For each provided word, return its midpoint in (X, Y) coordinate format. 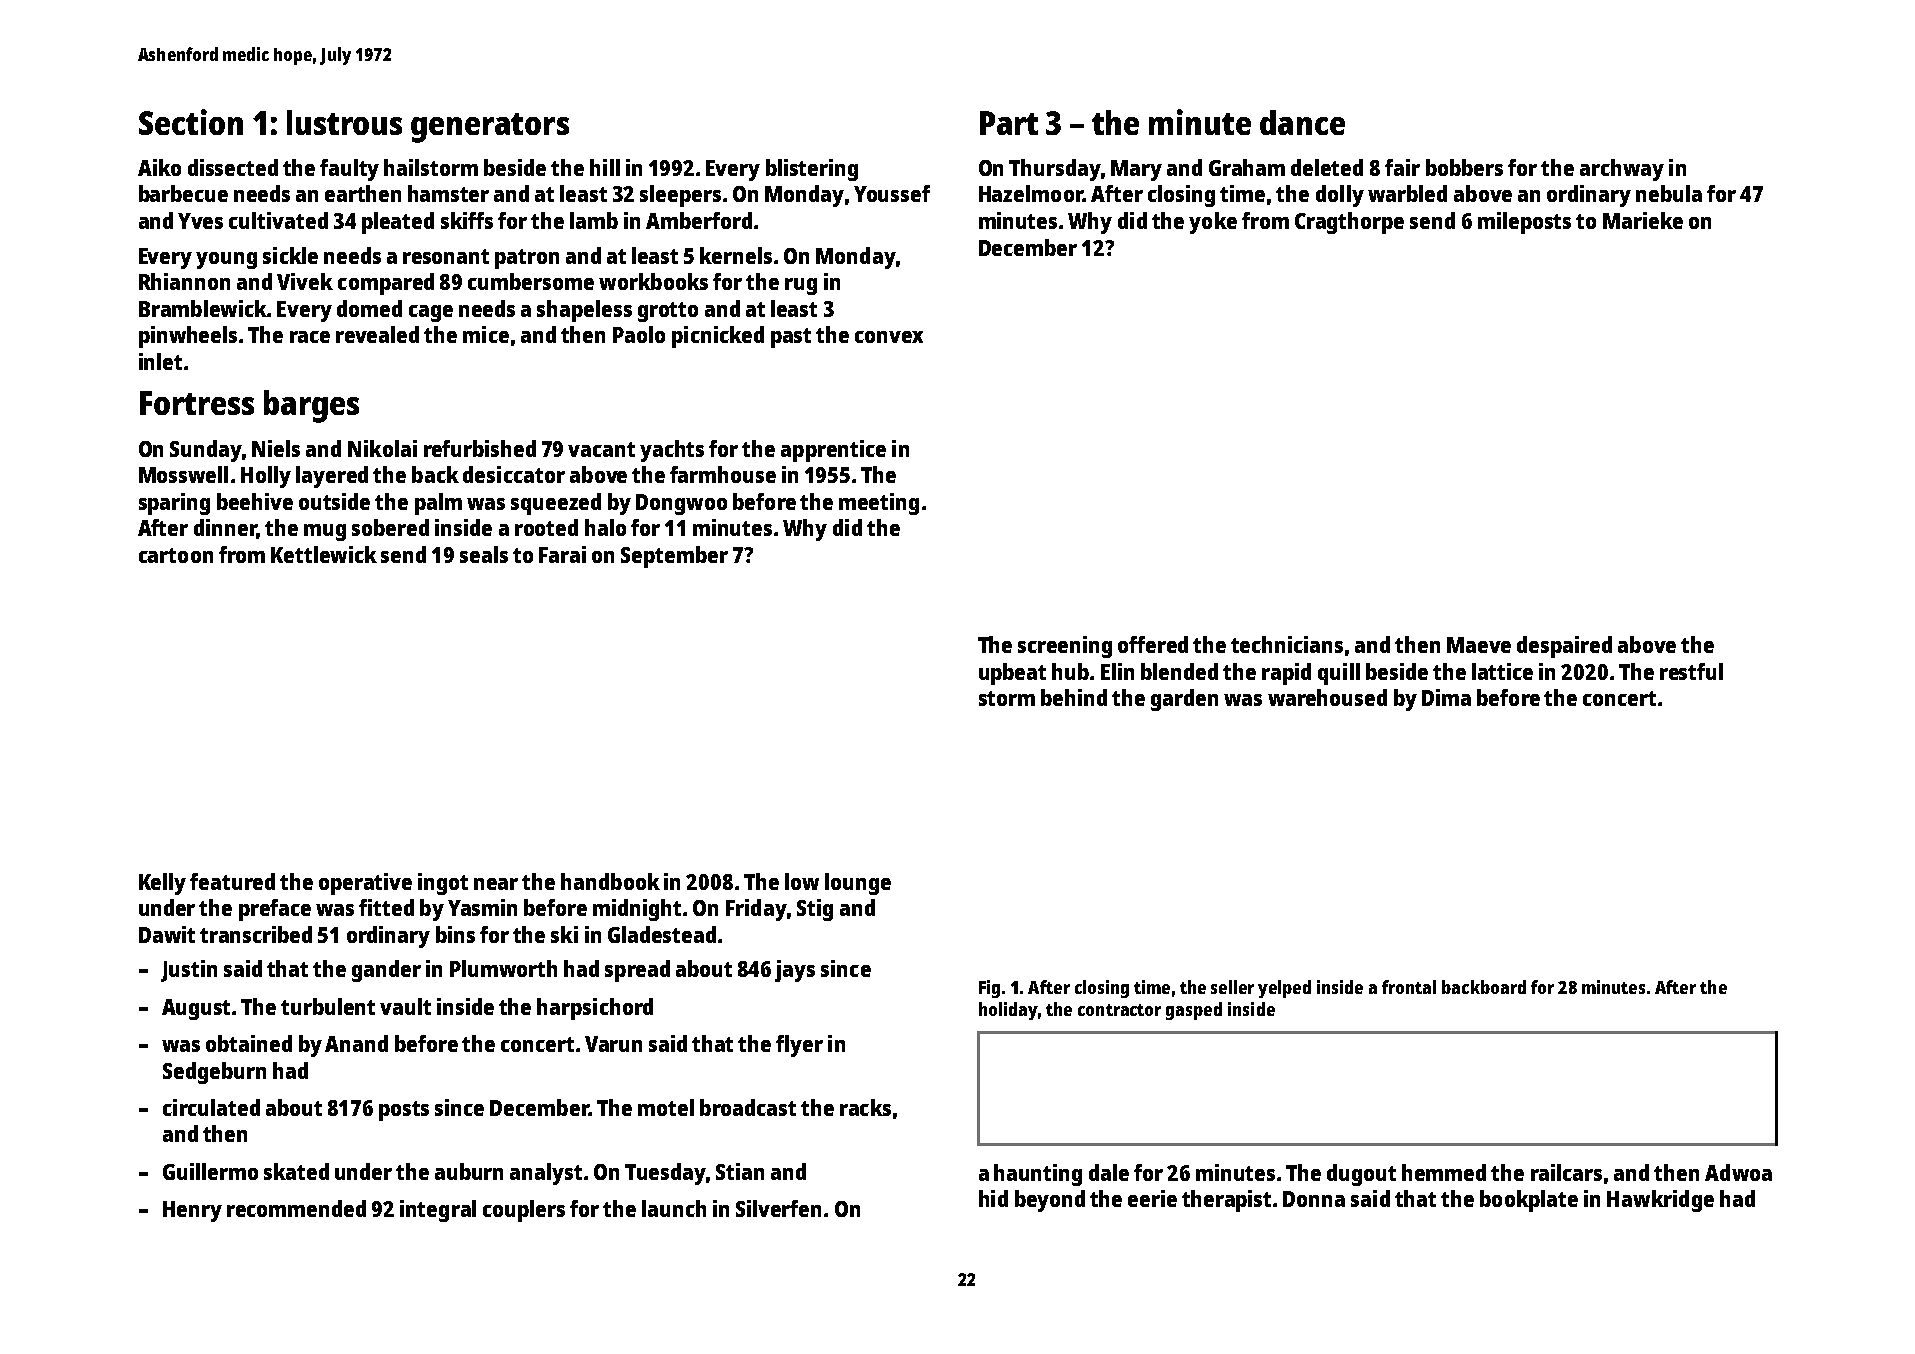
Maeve (1479, 645)
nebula (1669, 193)
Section (191, 122)
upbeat (1012, 674)
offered (1153, 644)
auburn (469, 1171)
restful (1691, 671)
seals (484, 554)
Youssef (892, 193)
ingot (443, 884)
